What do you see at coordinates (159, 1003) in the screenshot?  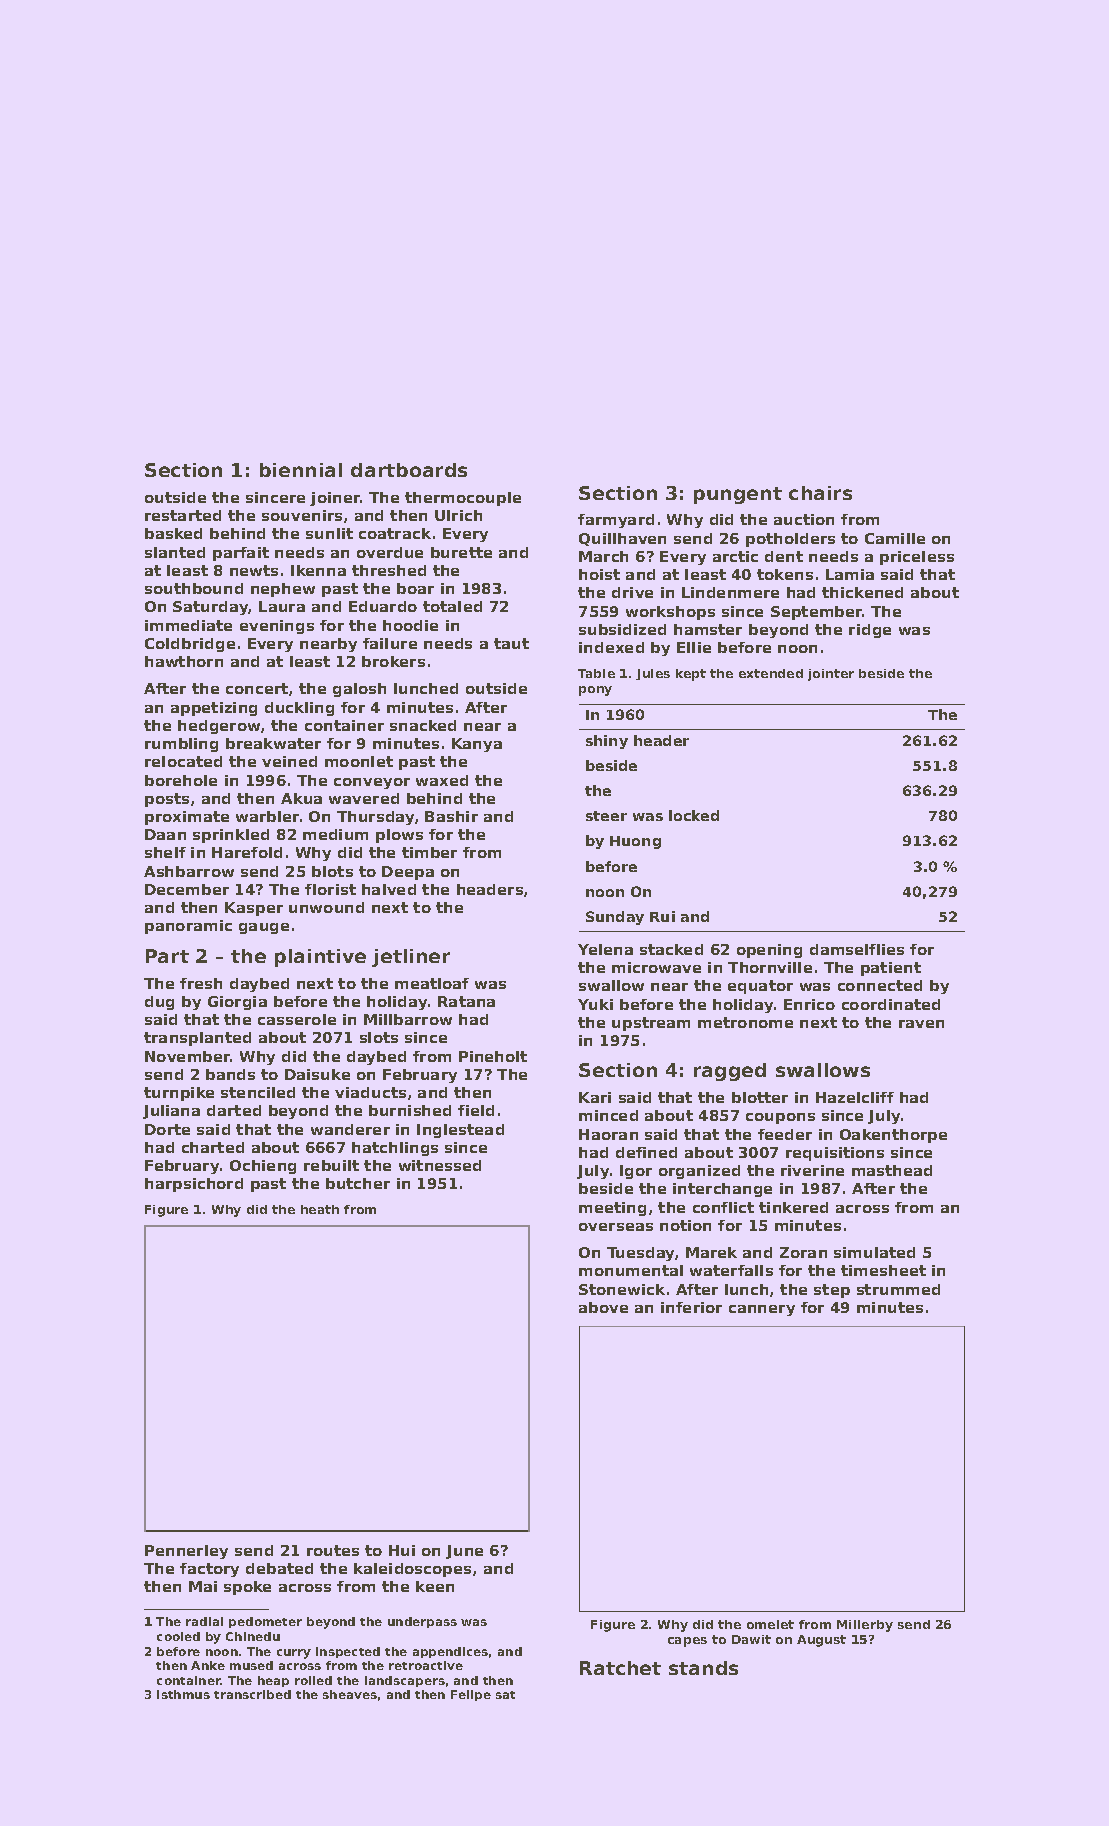 I see `dug` at bounding box center [159, 1003].
